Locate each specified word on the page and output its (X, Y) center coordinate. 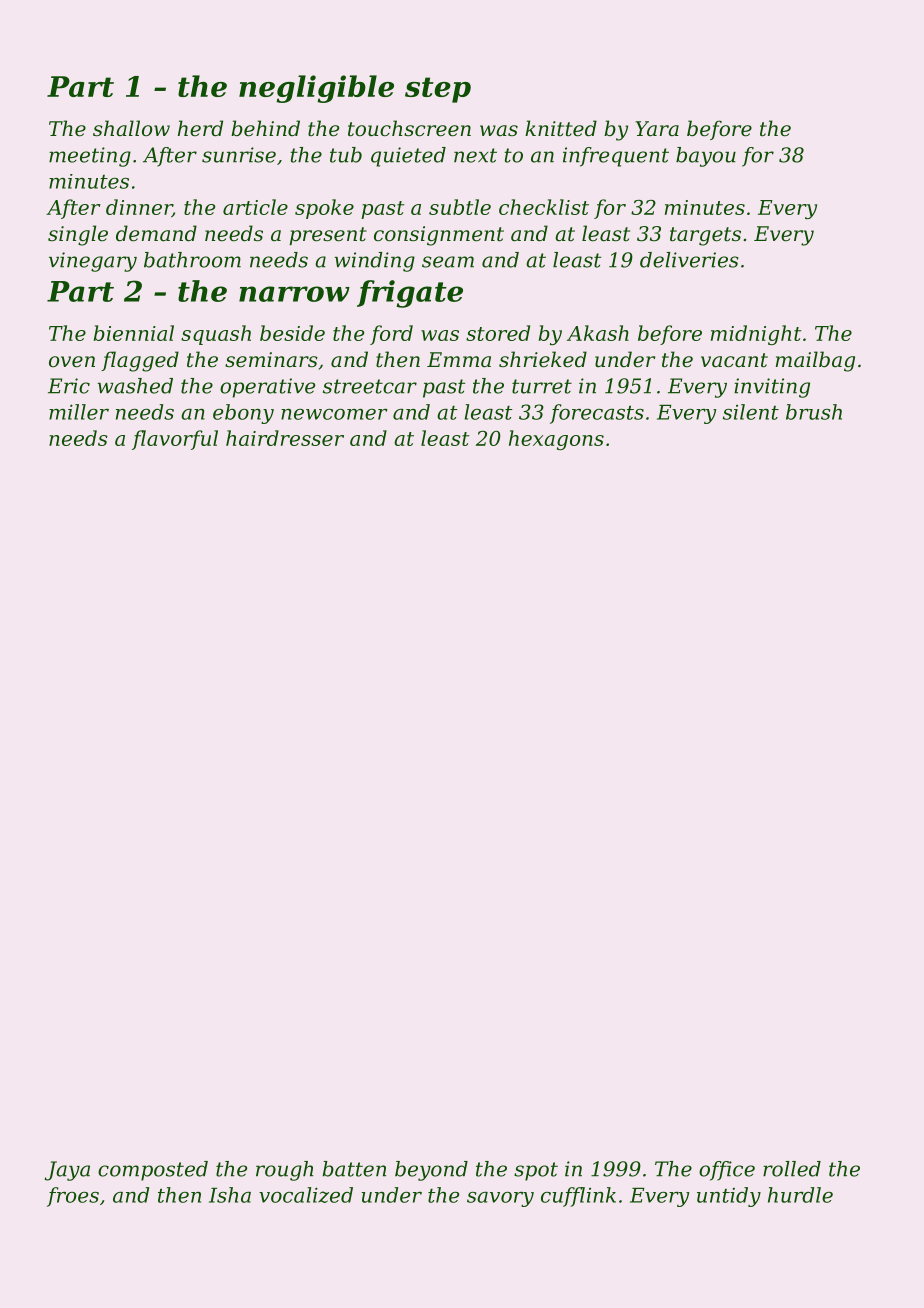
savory (500, 1199)
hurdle (800, 1195)
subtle (460, 207)
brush (814, 412)
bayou (706, 157)
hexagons (556, 440)
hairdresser (285, 438)
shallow (131, 128)
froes (73, 1197)
